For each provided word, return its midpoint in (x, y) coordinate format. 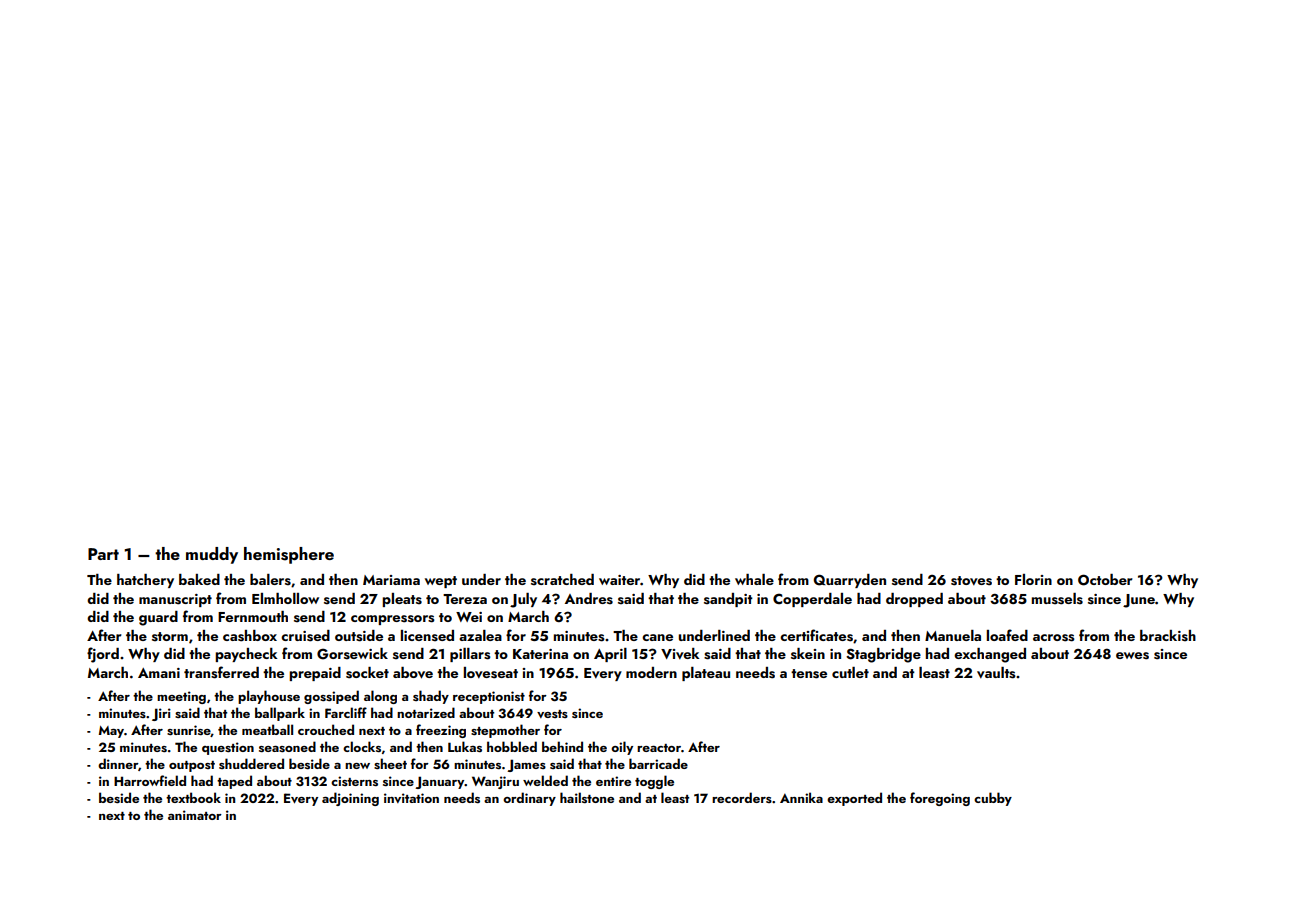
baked (199, 579)
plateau (706, 674)
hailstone (587, 797)
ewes (1132, 656)
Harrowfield (150, 780)
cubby (993, 799)
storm (170, 637)
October (1105, 580)
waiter (620, 580)
